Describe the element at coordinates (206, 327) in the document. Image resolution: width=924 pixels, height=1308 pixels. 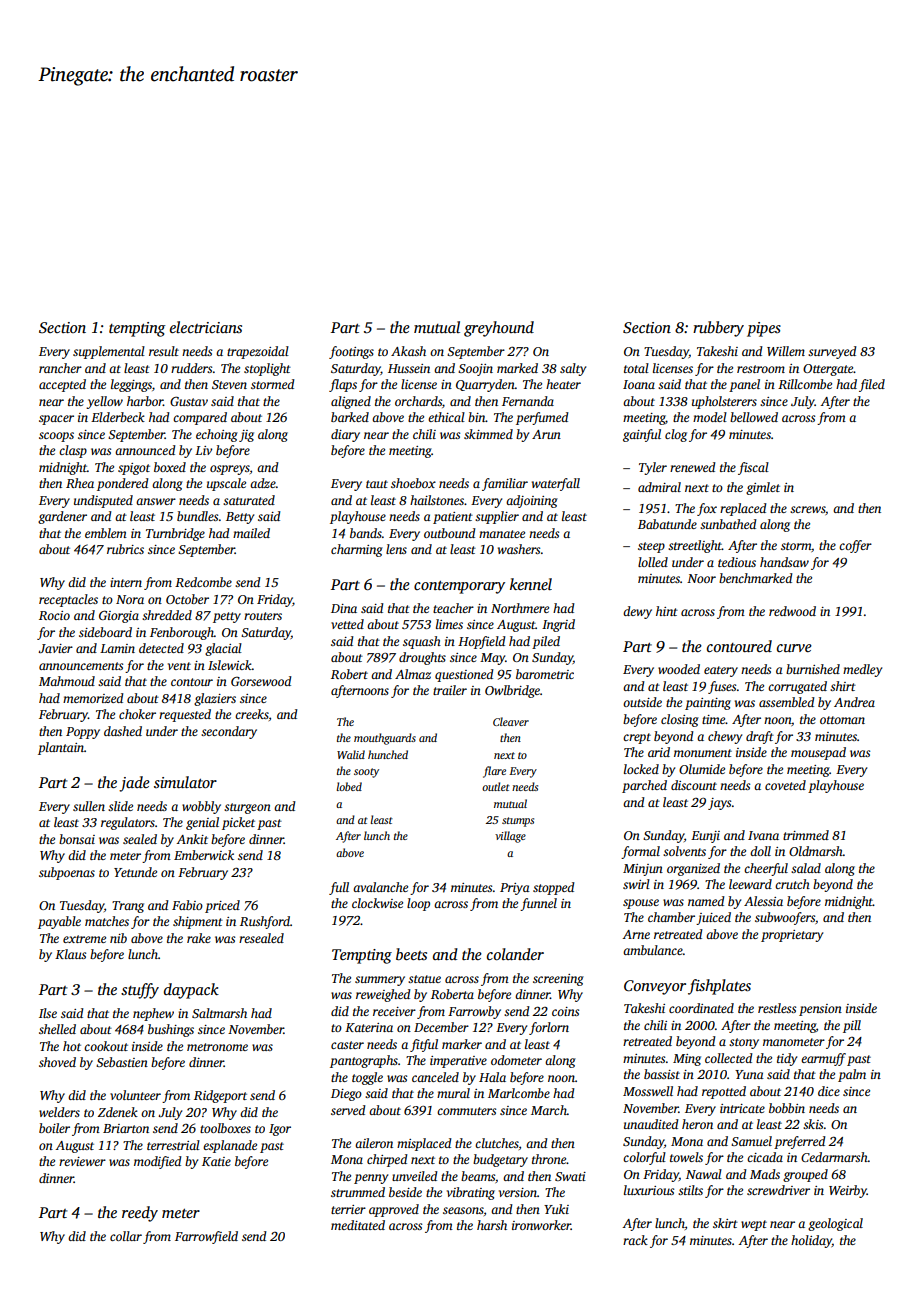
I see `electricians` at that location.
